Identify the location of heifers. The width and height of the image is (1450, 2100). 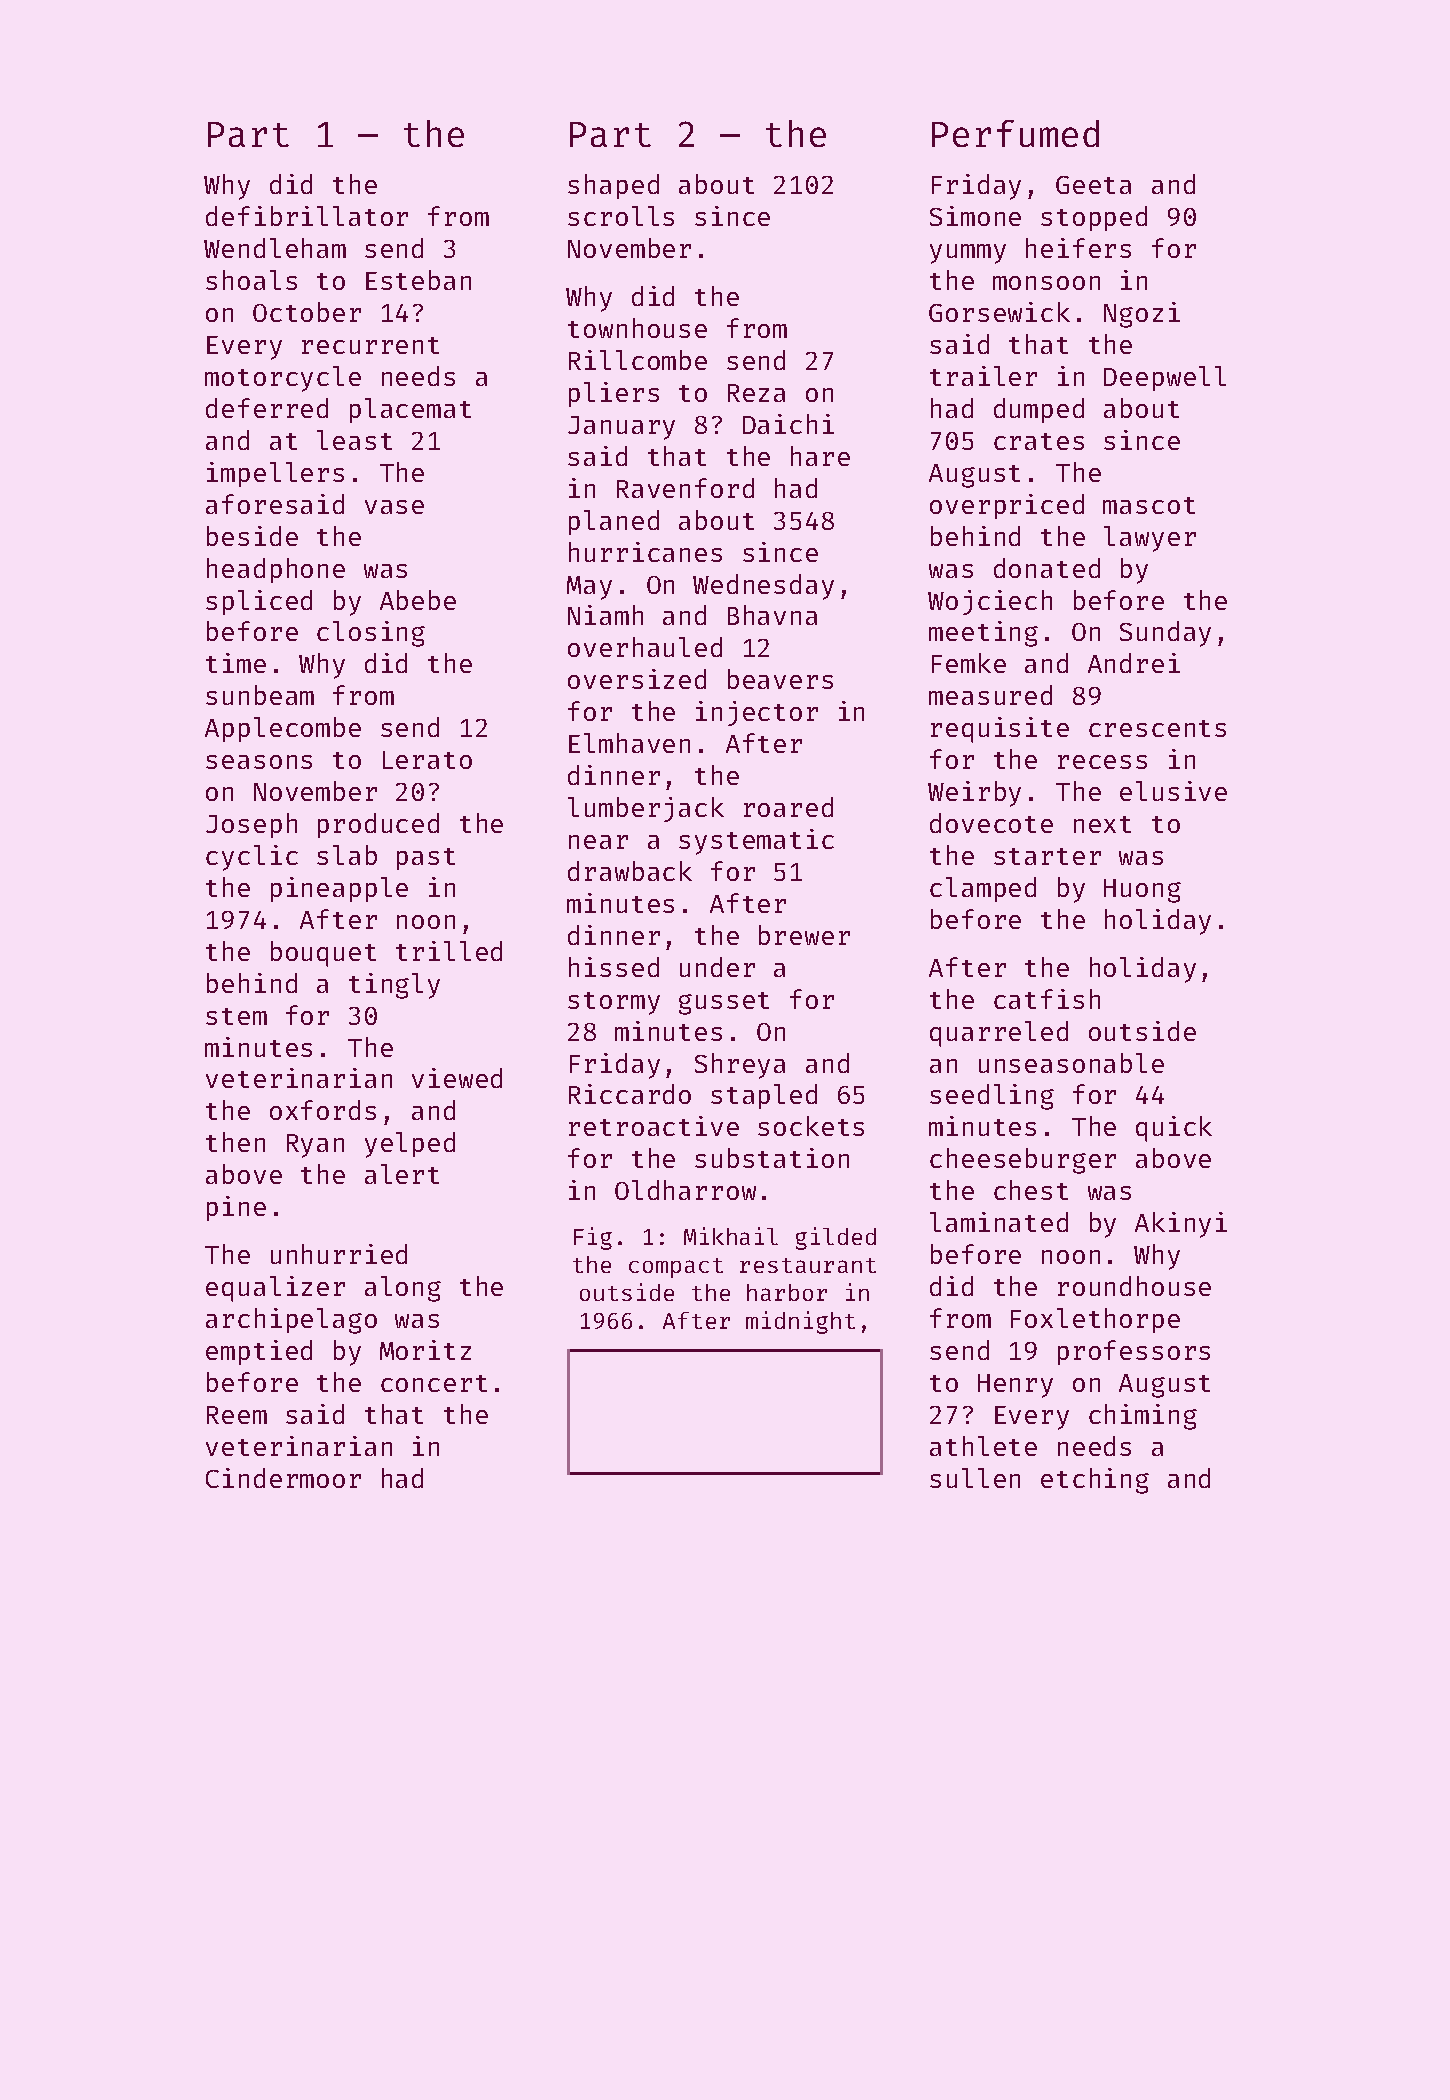
(1078, 248).
